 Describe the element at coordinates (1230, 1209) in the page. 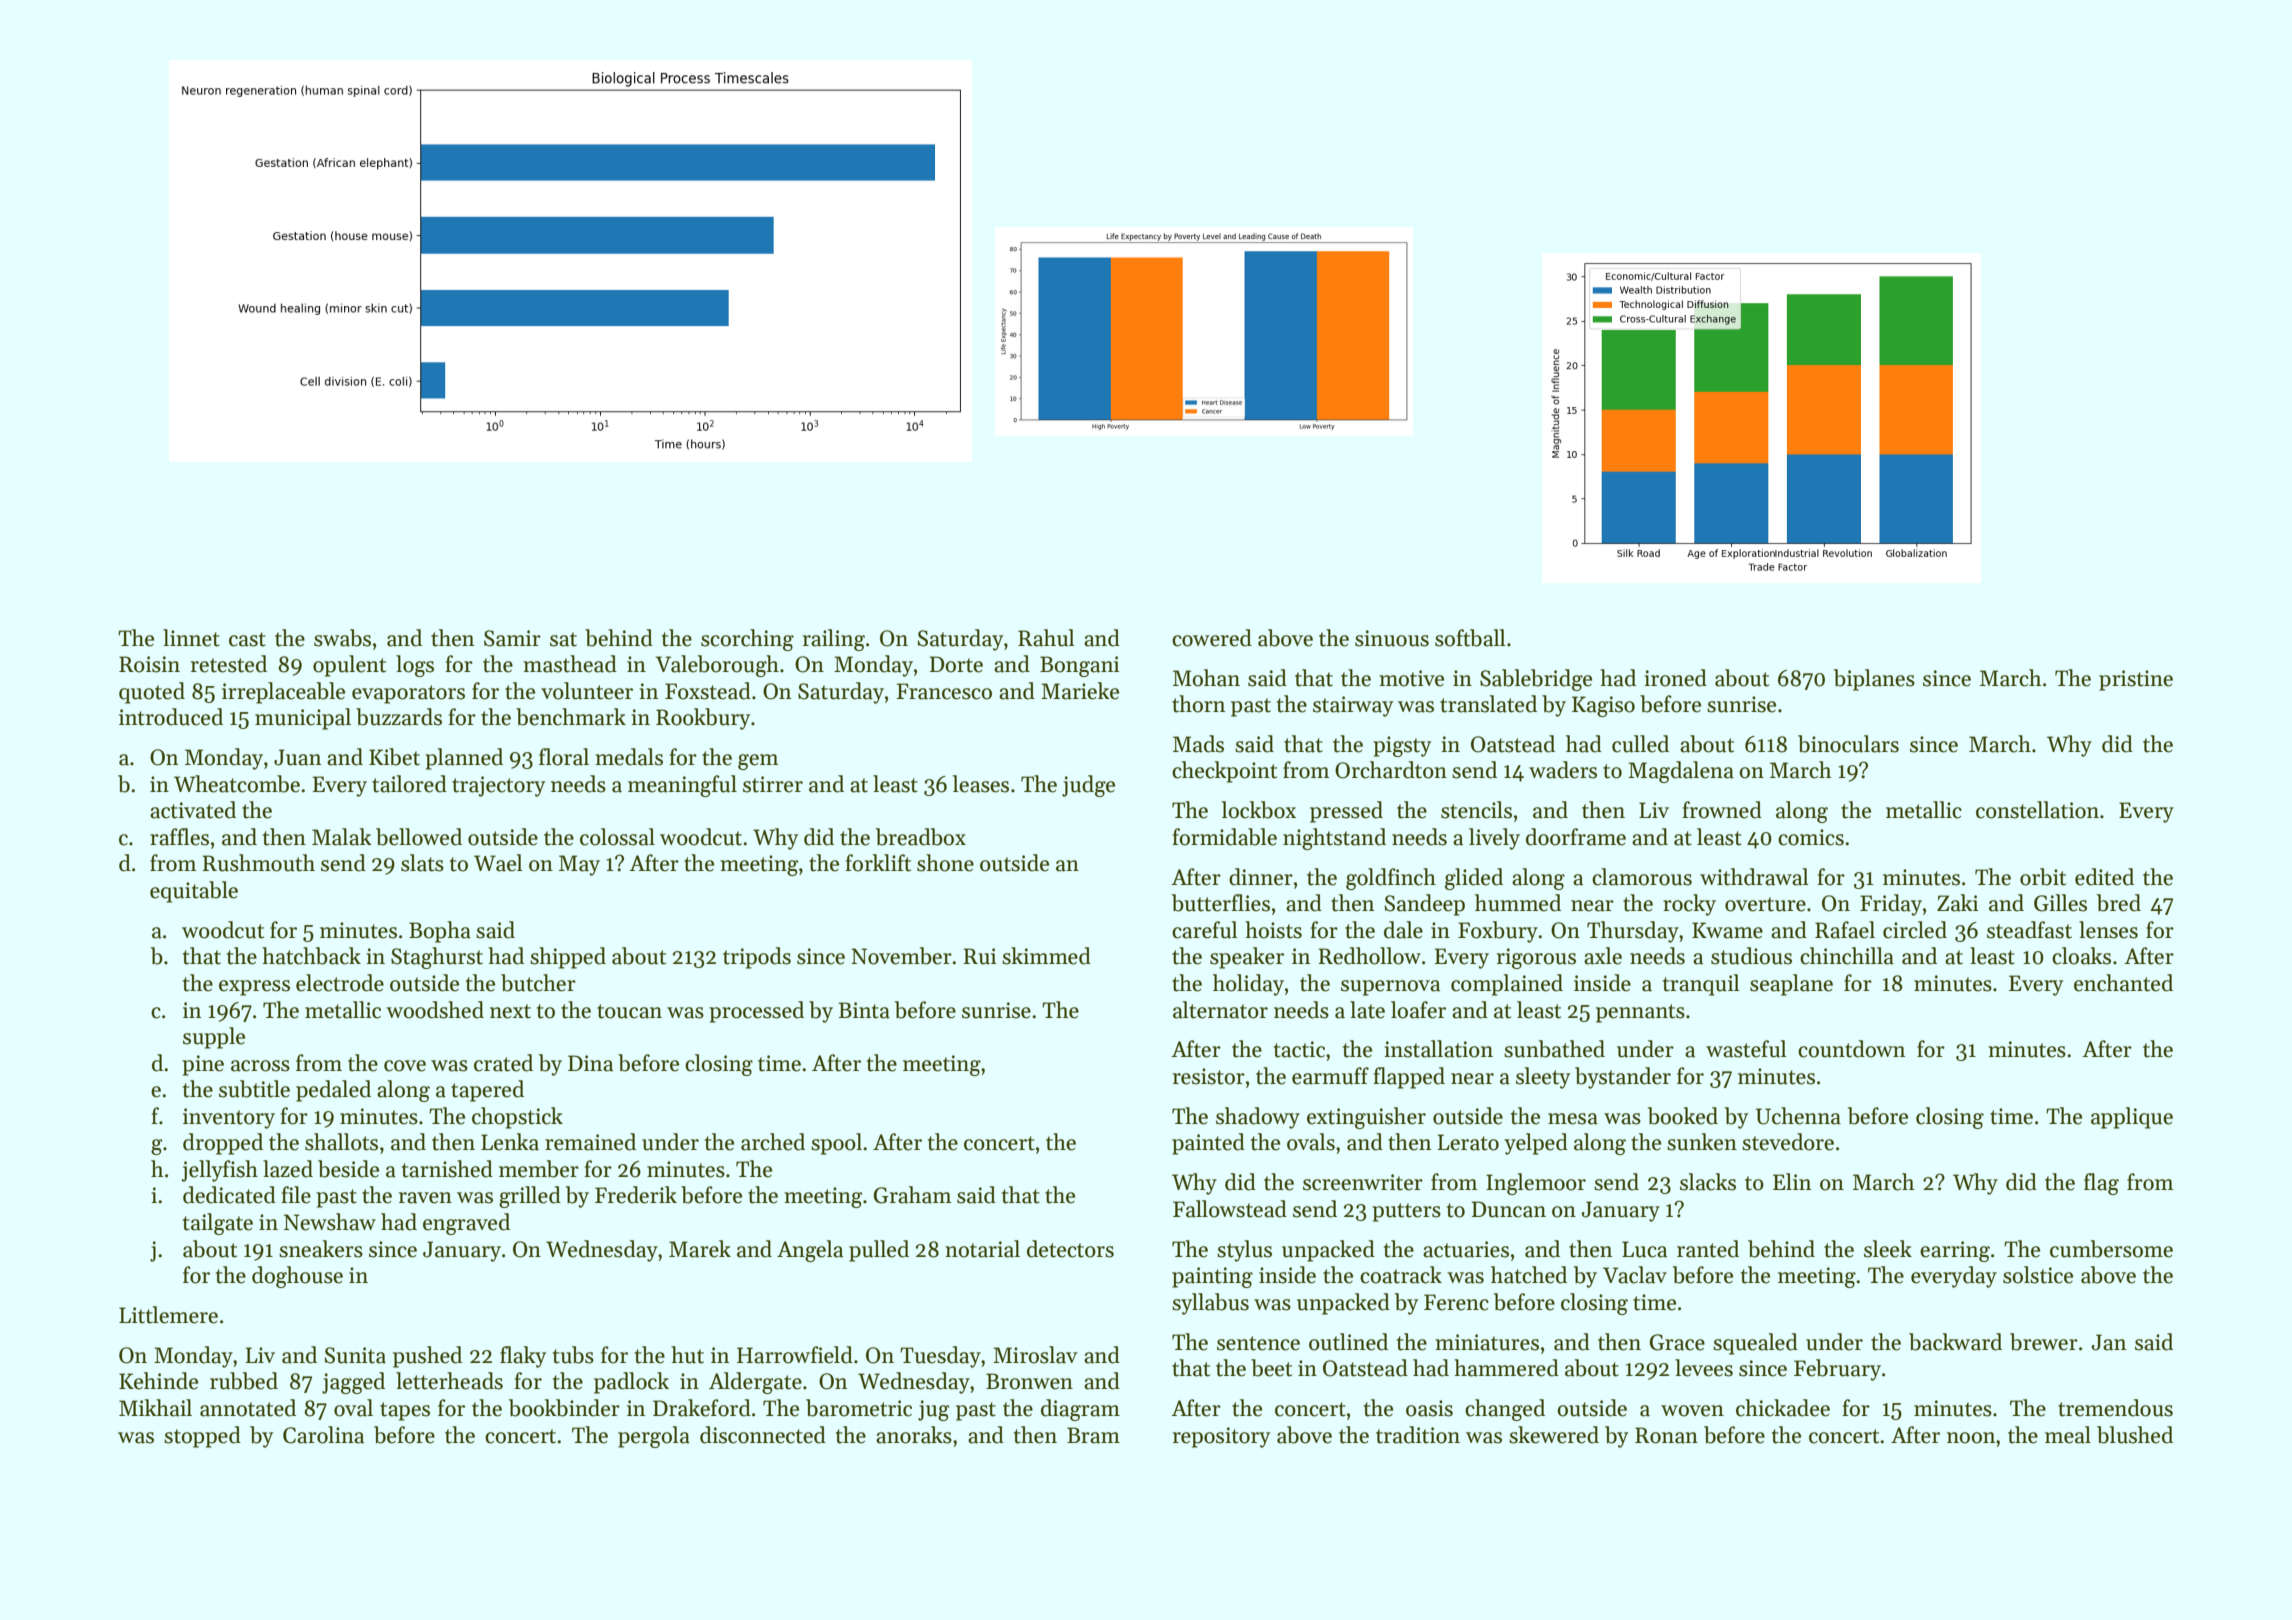

I see `Fallowstead` at that location.
